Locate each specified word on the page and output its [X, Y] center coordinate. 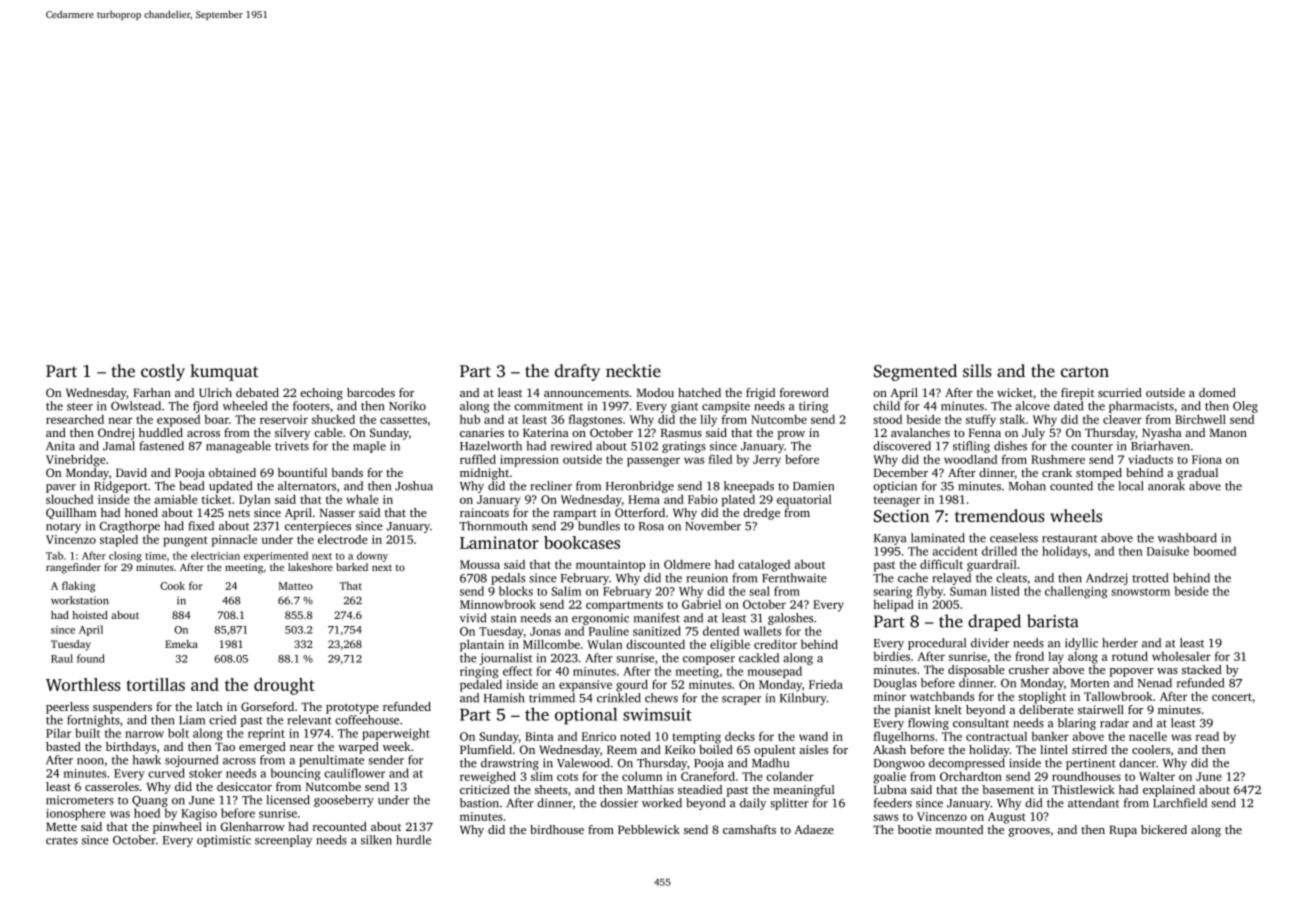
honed [141, 512]
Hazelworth [491, 446]
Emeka [181, 644]
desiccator [244, 786]
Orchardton [971, 776]
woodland [970, 459]
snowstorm [1140, 592]
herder [1120, 643]
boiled [716, 749]
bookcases [582, 542]
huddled [161, 432]
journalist [505, 659]
